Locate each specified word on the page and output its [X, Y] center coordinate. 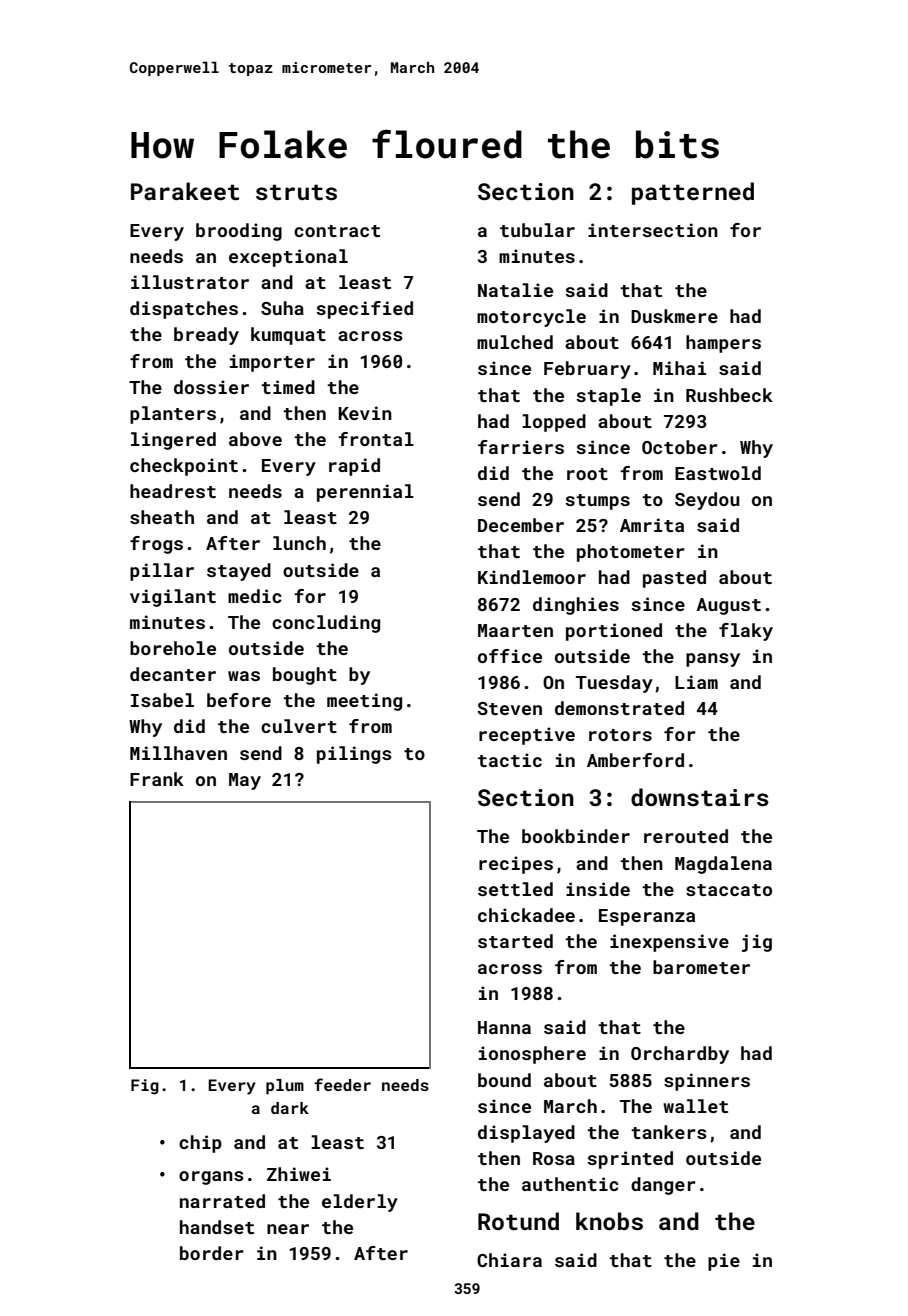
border [212, 1253]
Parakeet [185, 191]
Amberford [635, 760]
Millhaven [178, 753]
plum [285, 1087]
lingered [173, 441]
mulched [515, 342]
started [515, 941]
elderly [360, 1203]
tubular [537, 230]
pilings [354, 755]
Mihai [679, 368]
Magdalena [723, 865]
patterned [693, 193]
